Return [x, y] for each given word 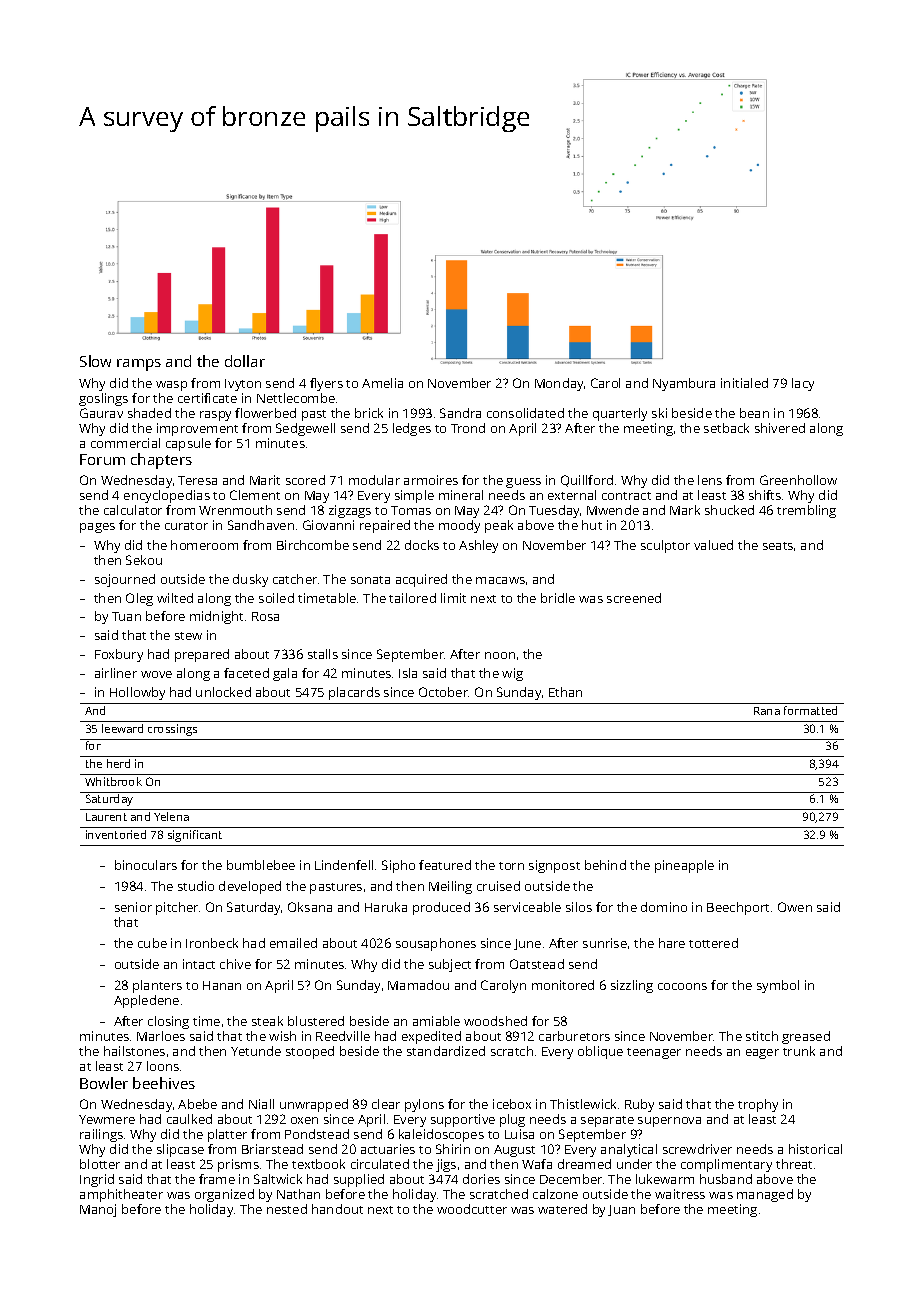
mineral [461, 495]
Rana [767, 711]
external [572, 495]
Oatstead [537, 964]
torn [511, 866]
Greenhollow [798, 480]
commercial [125, 443]
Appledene [146, 1001]
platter [227, 1135]
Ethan [565, 692]
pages [97, 528]
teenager [654, 1053]
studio [196, 886]
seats [778, 546]
